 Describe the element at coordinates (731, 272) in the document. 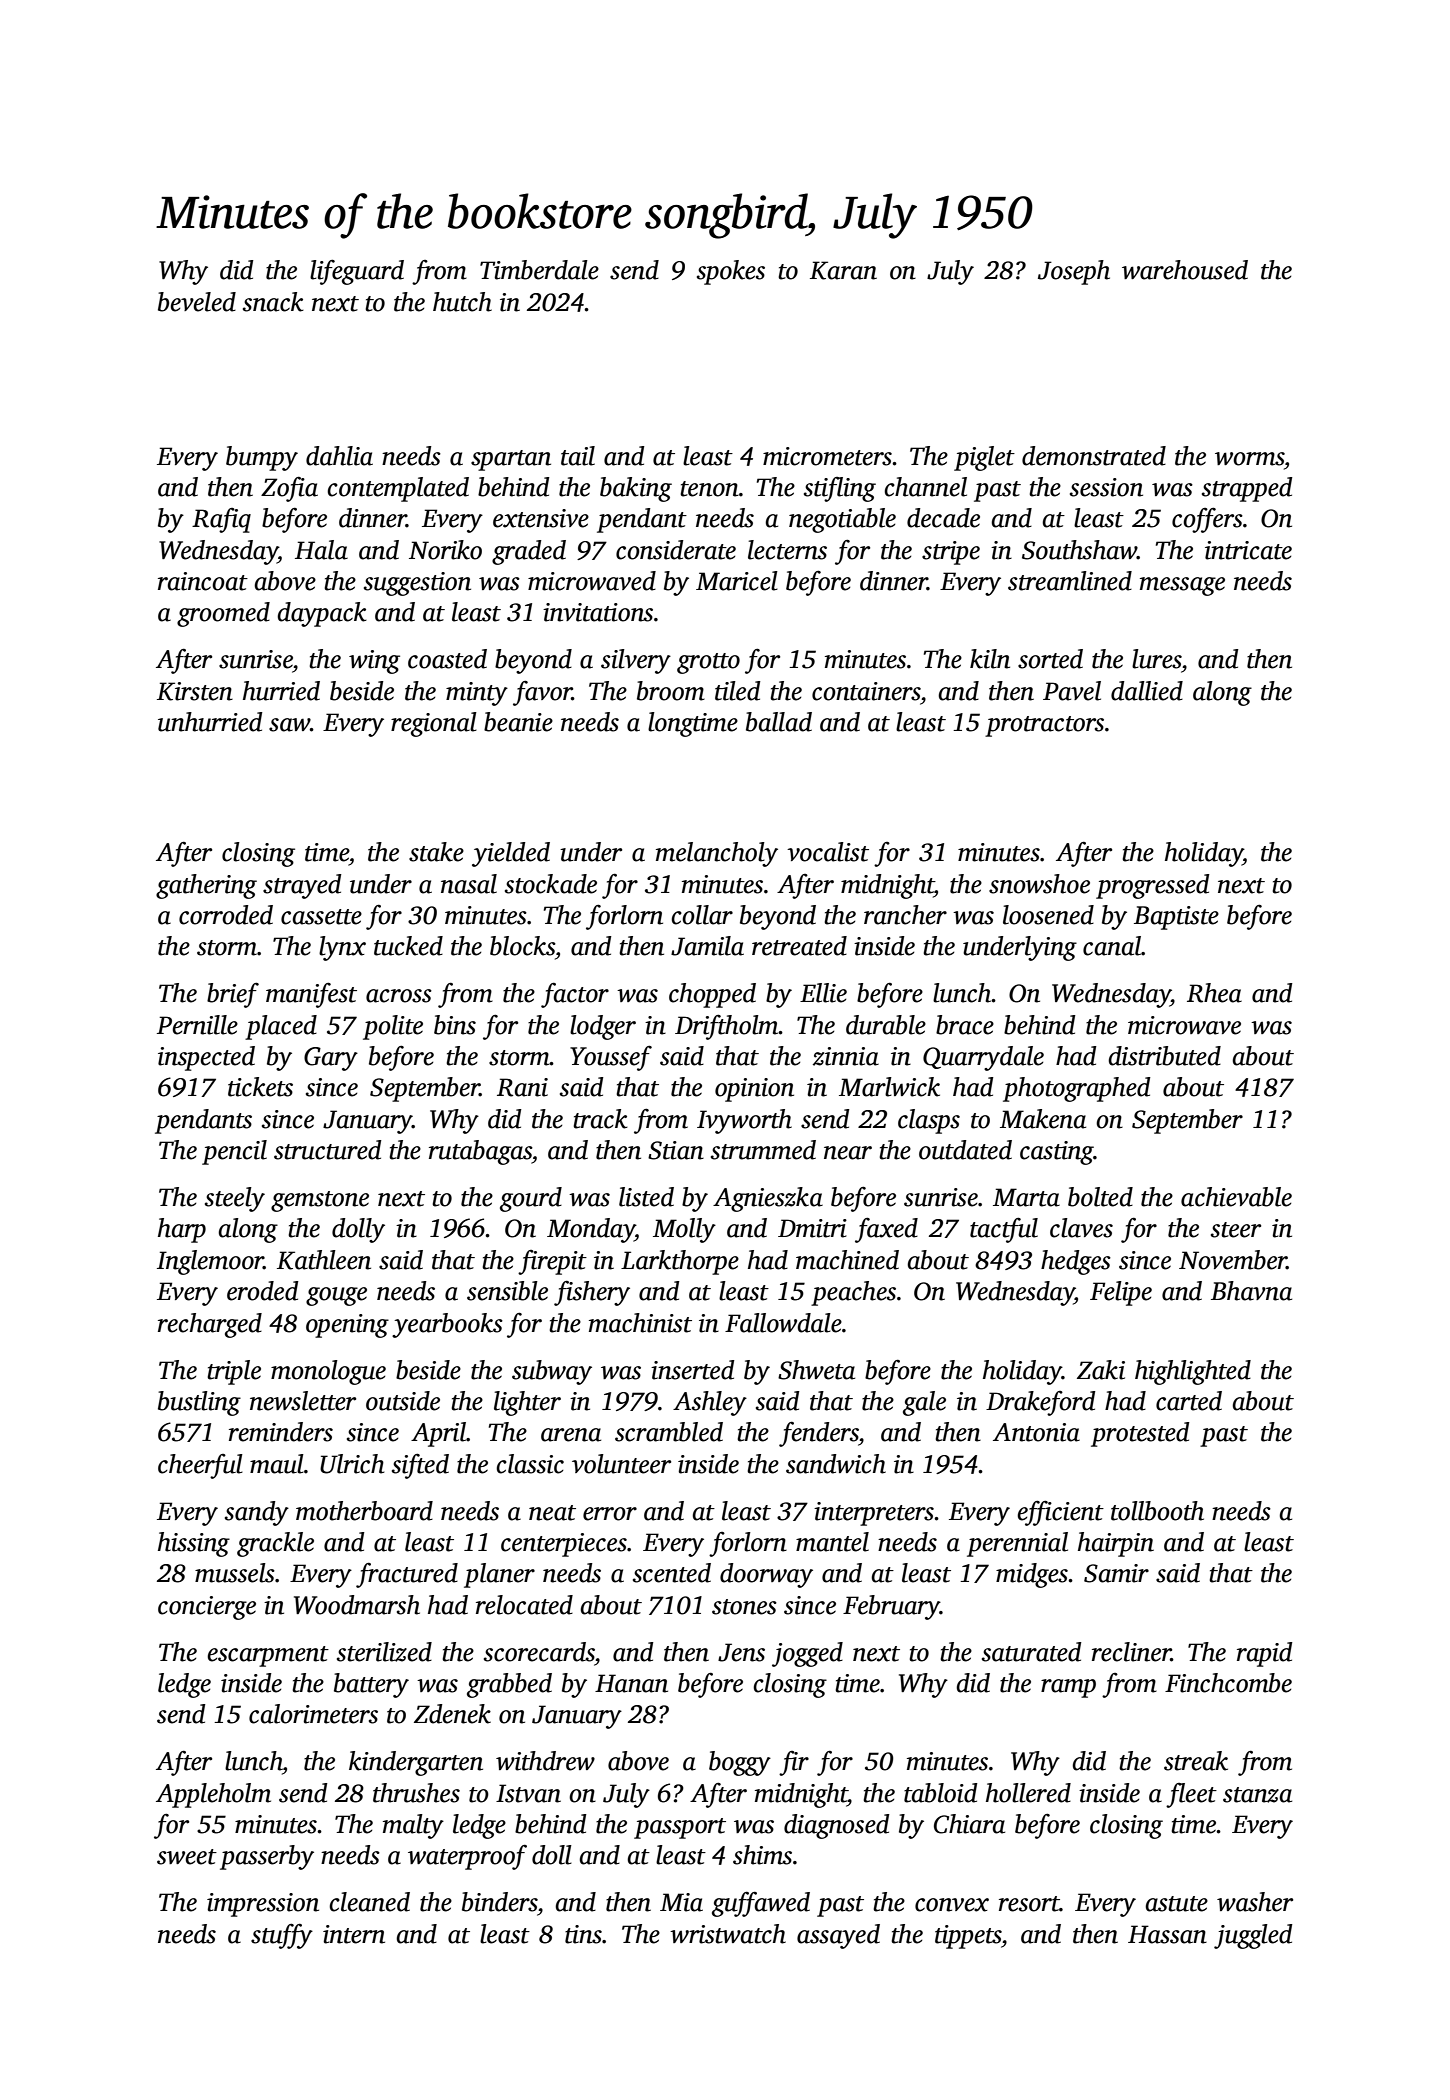

I see `spokes` at that location.
